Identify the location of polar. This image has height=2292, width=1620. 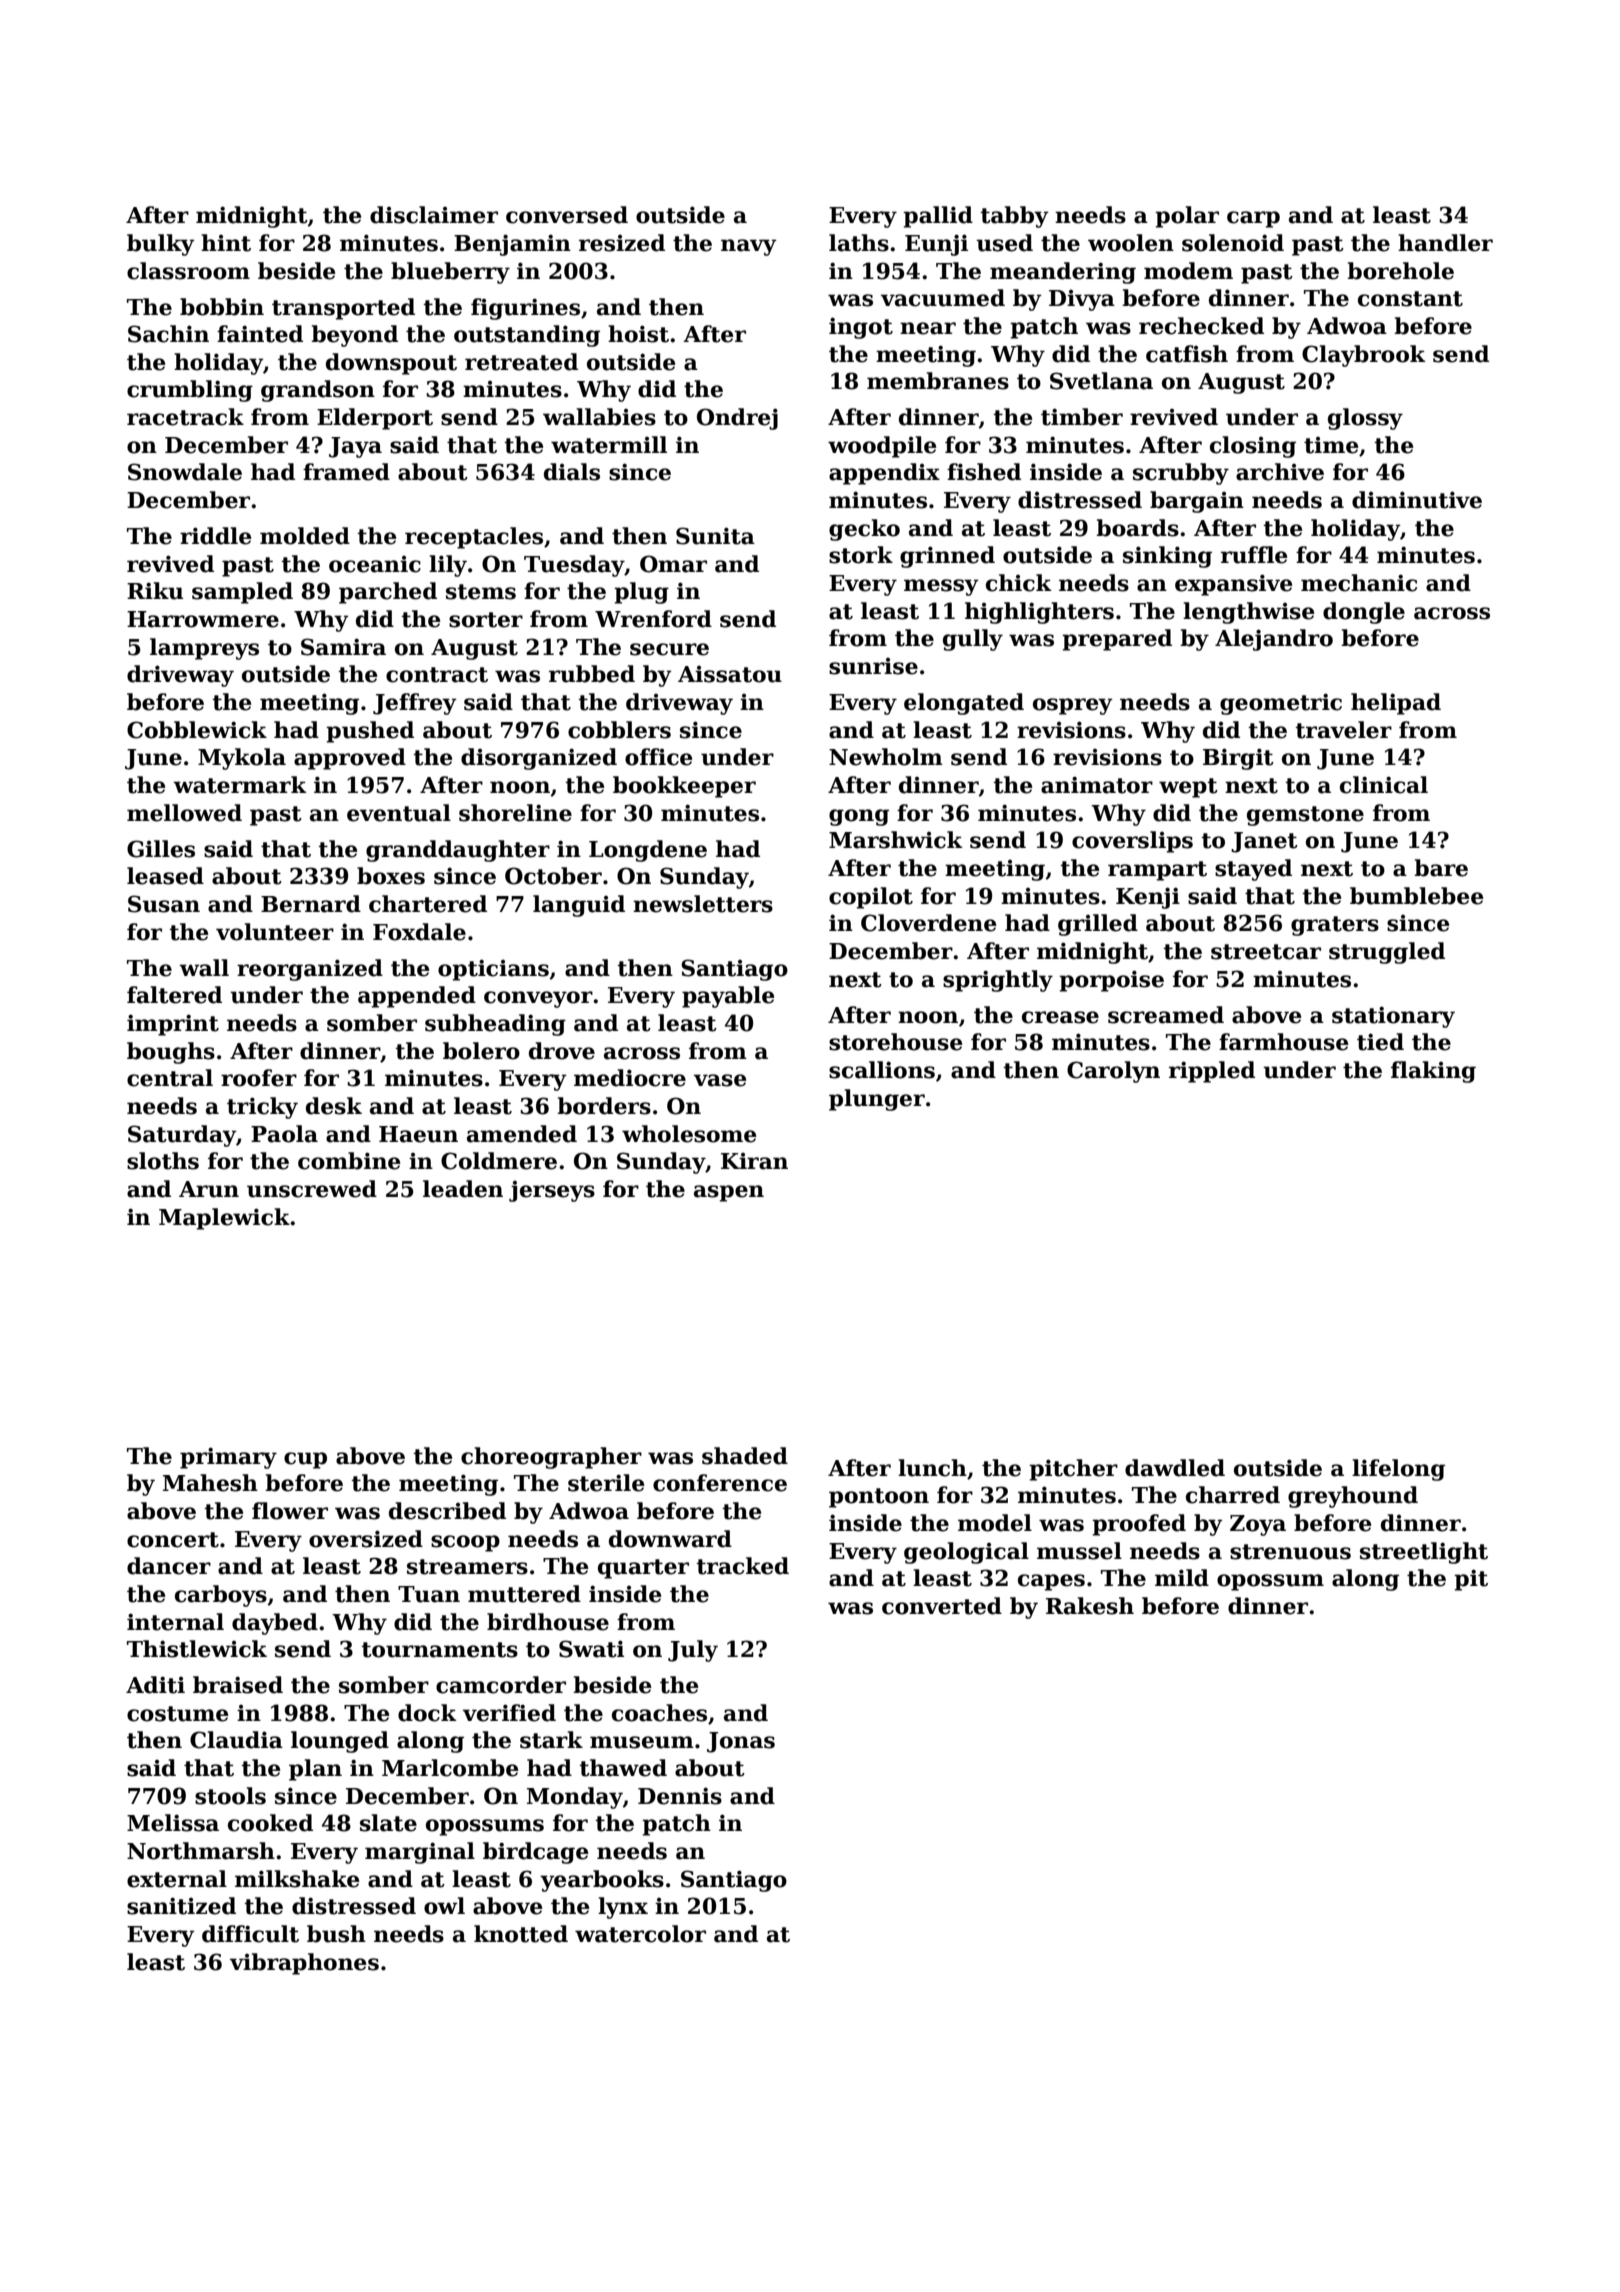
(1187, 217).
